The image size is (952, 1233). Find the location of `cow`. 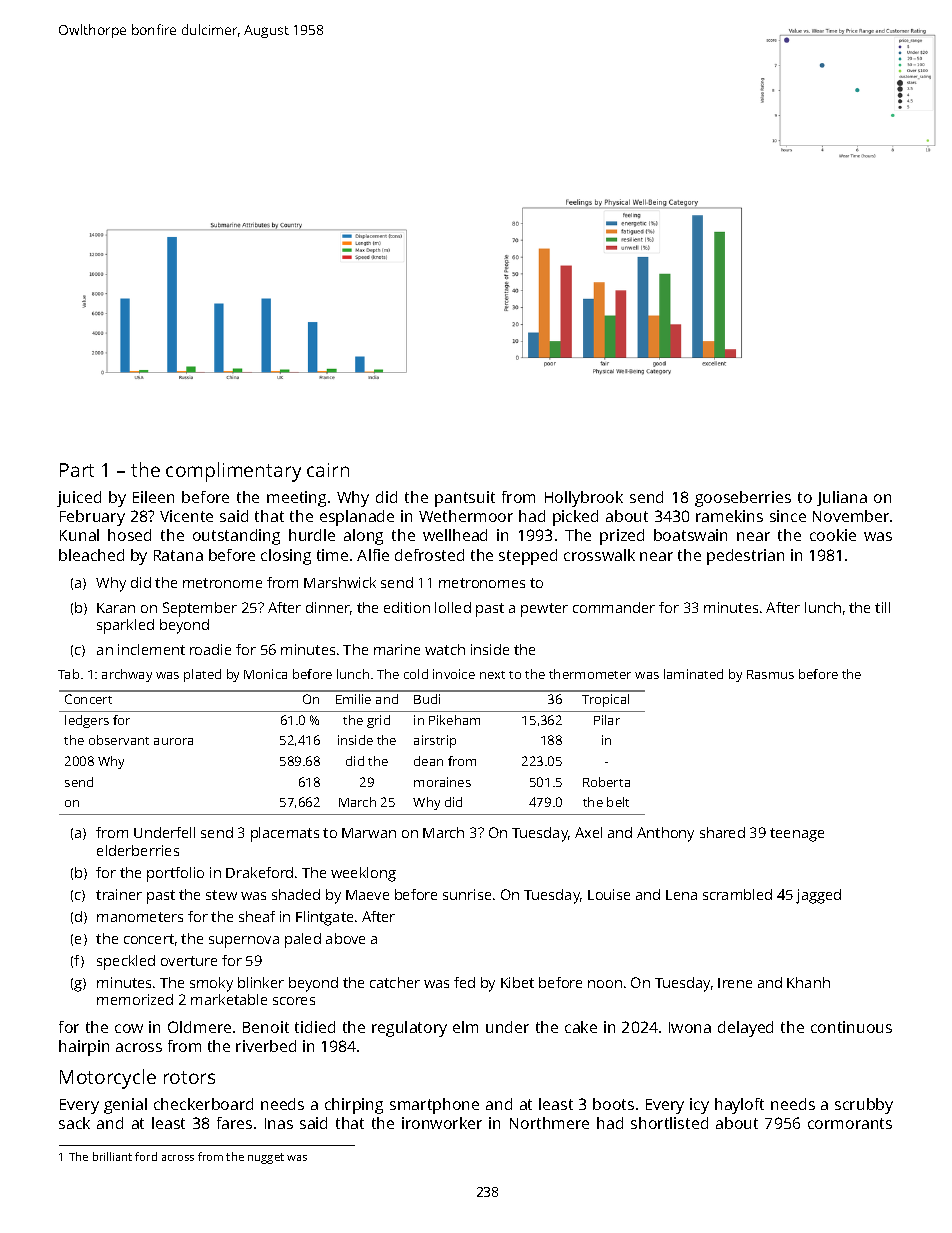

cow is located at coordinates (129, 1028).
